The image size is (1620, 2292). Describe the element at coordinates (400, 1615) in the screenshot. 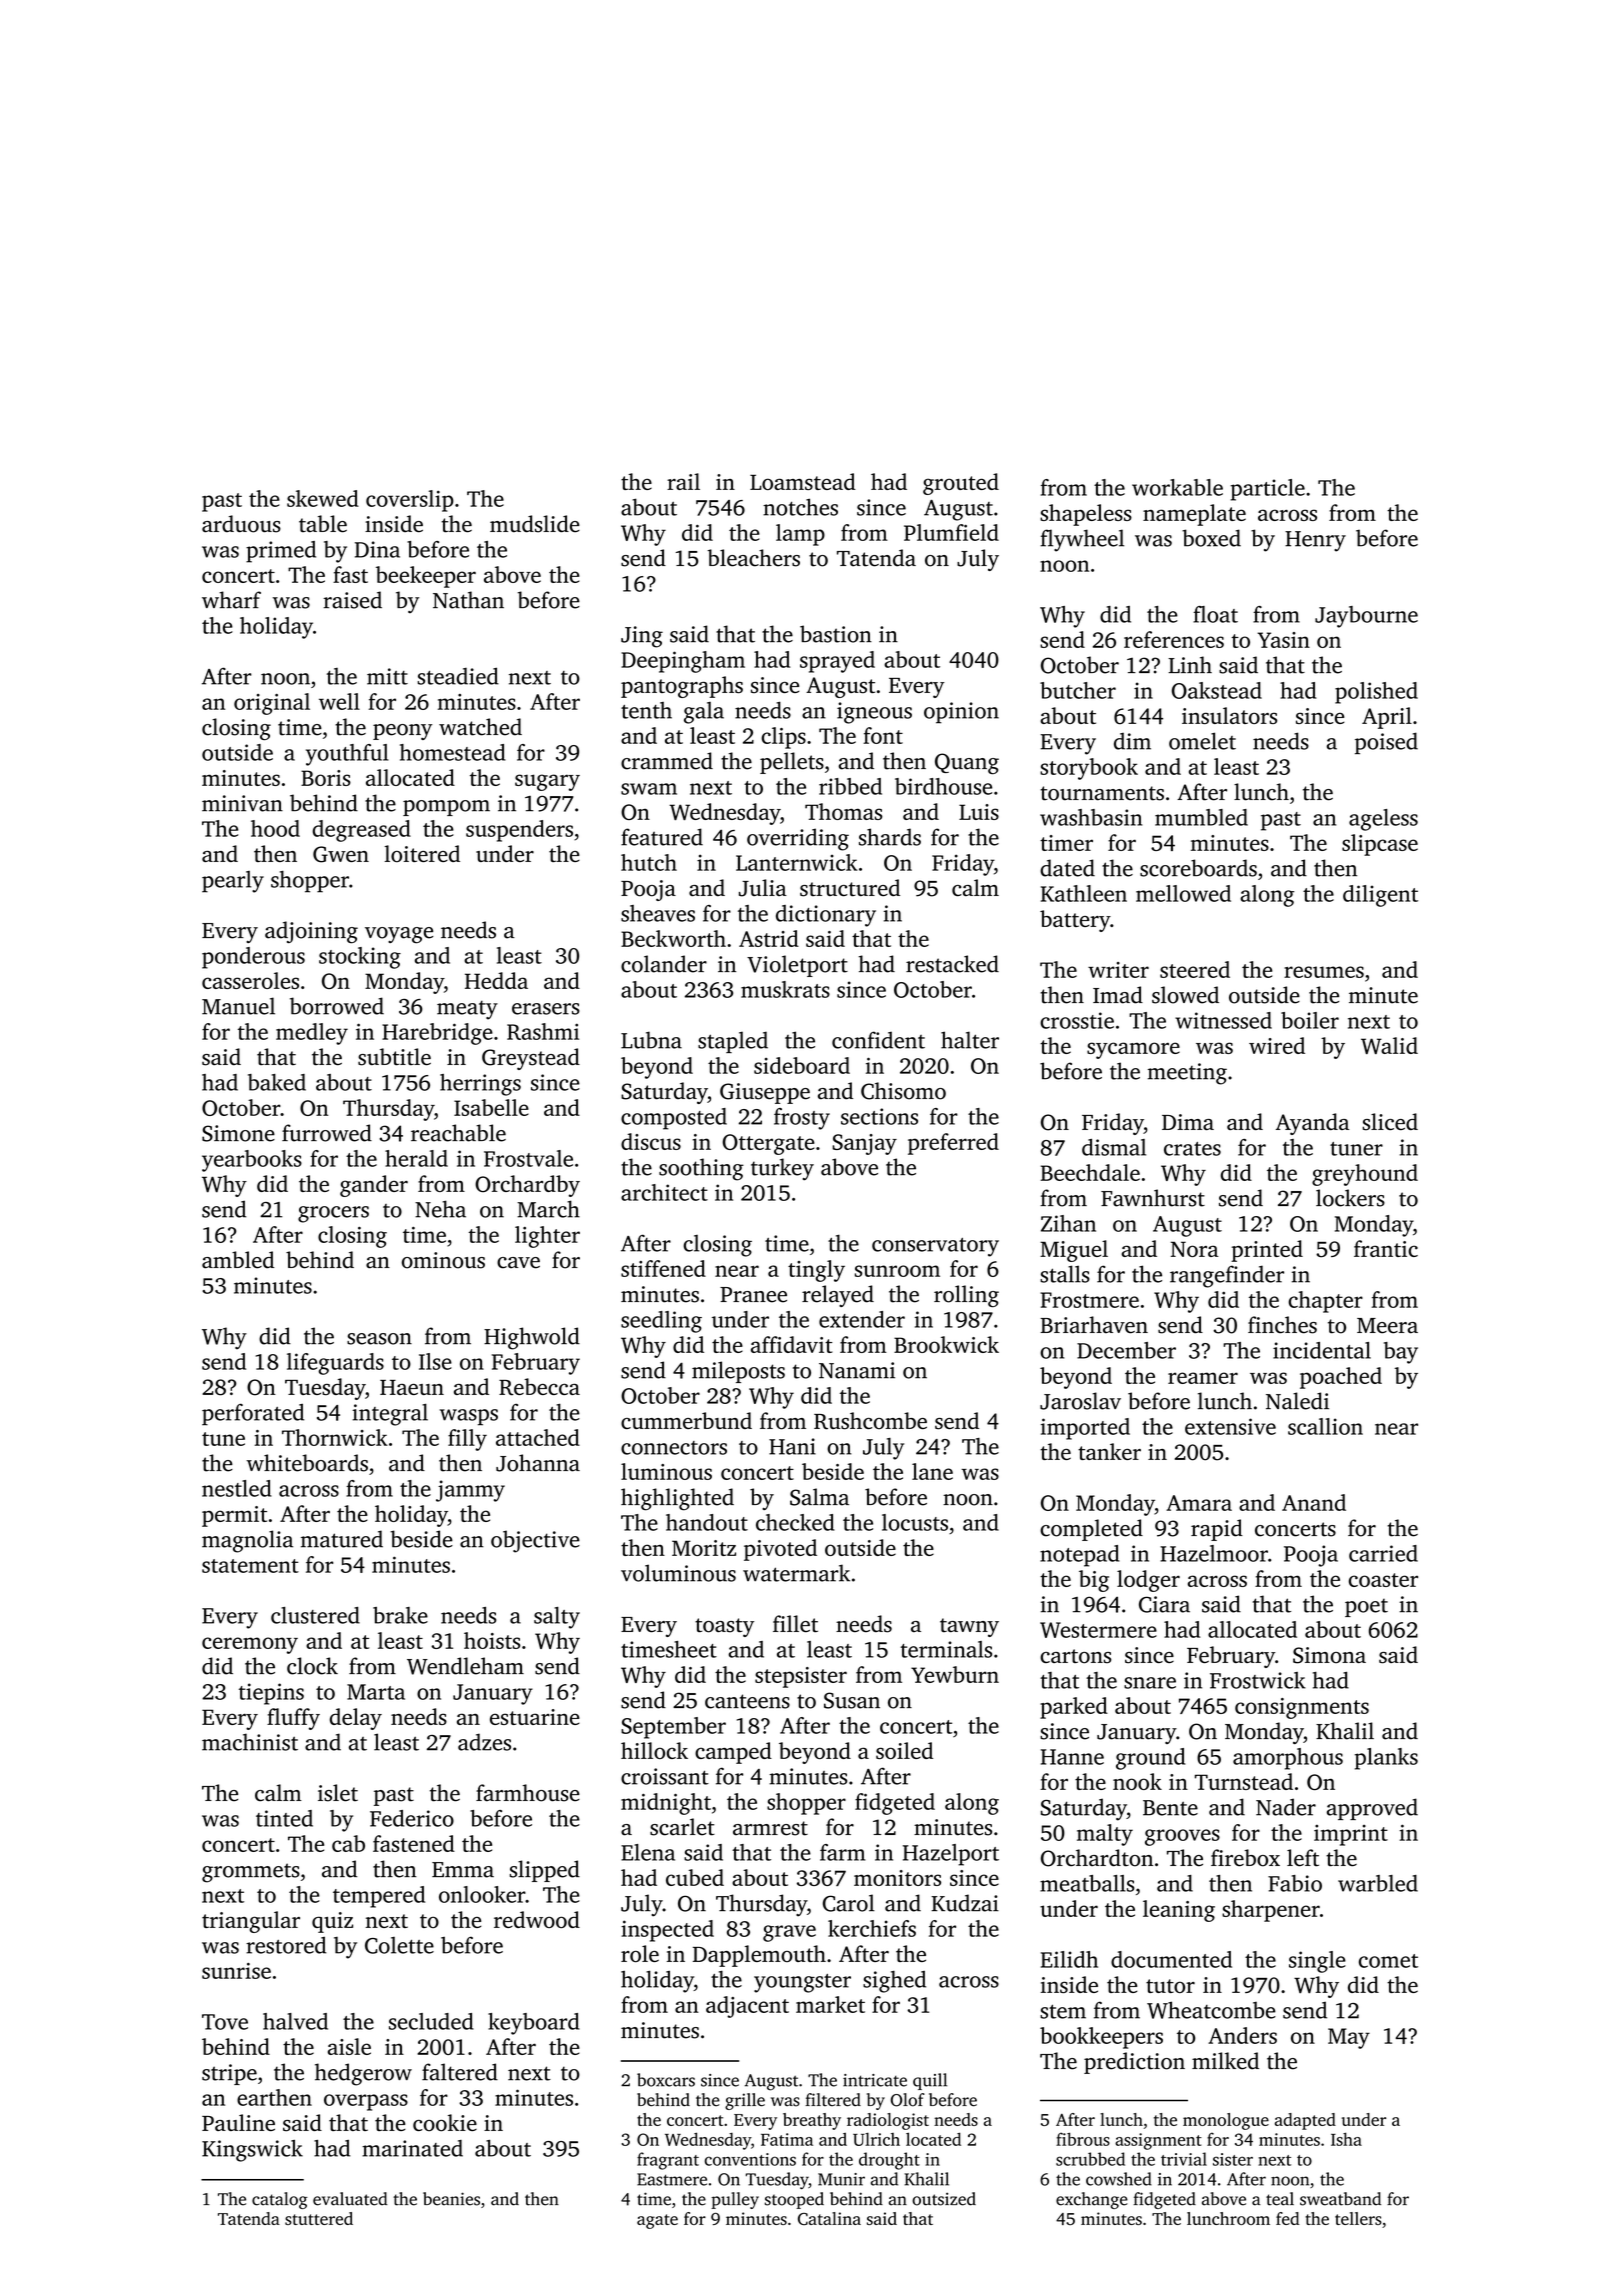

I see `brake` at that location.
